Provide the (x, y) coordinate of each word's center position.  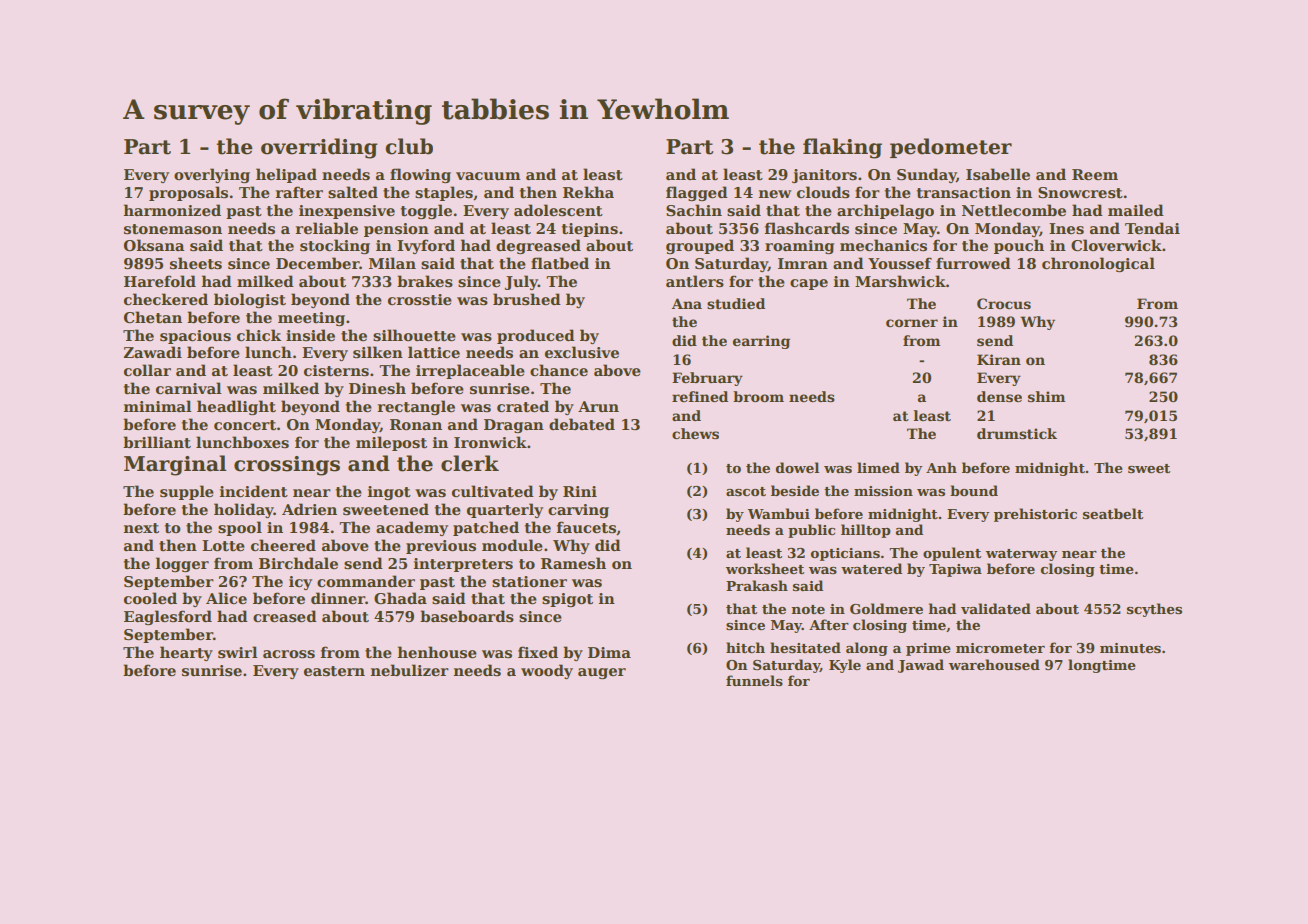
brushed (527, 299)
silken (378, 352)
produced (536, 336)
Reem (1095, 175)
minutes (1130, 648)
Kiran (999, 359)
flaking (842, 148)
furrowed (973, 263)
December (317, 263)
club (409, 146)
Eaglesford (168, 617)
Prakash (757, 585)
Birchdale (298, 563)
